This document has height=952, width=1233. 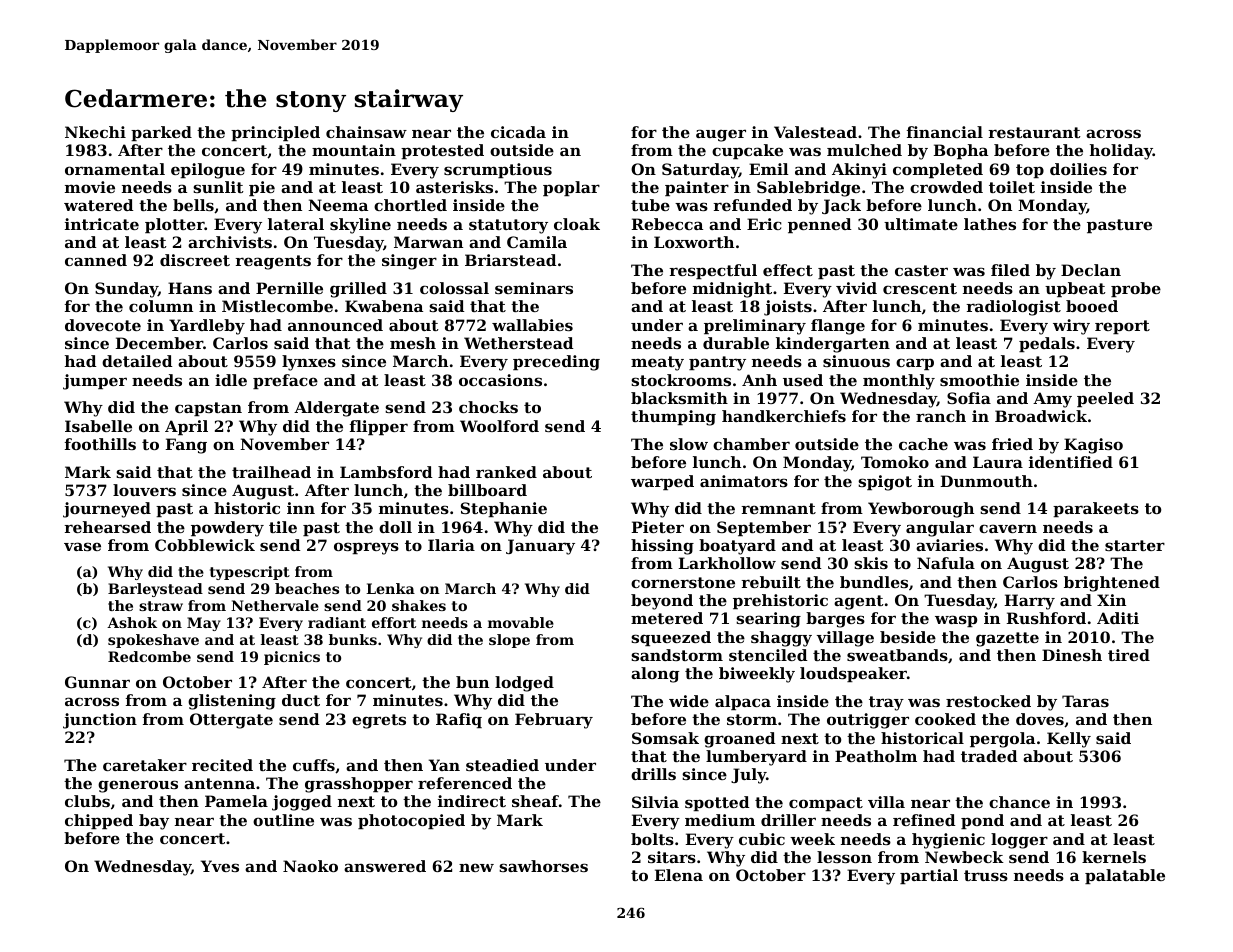 What do you see at coordinates (159, 343) in the document?
I see `December` at bounding box center [159, 343].
